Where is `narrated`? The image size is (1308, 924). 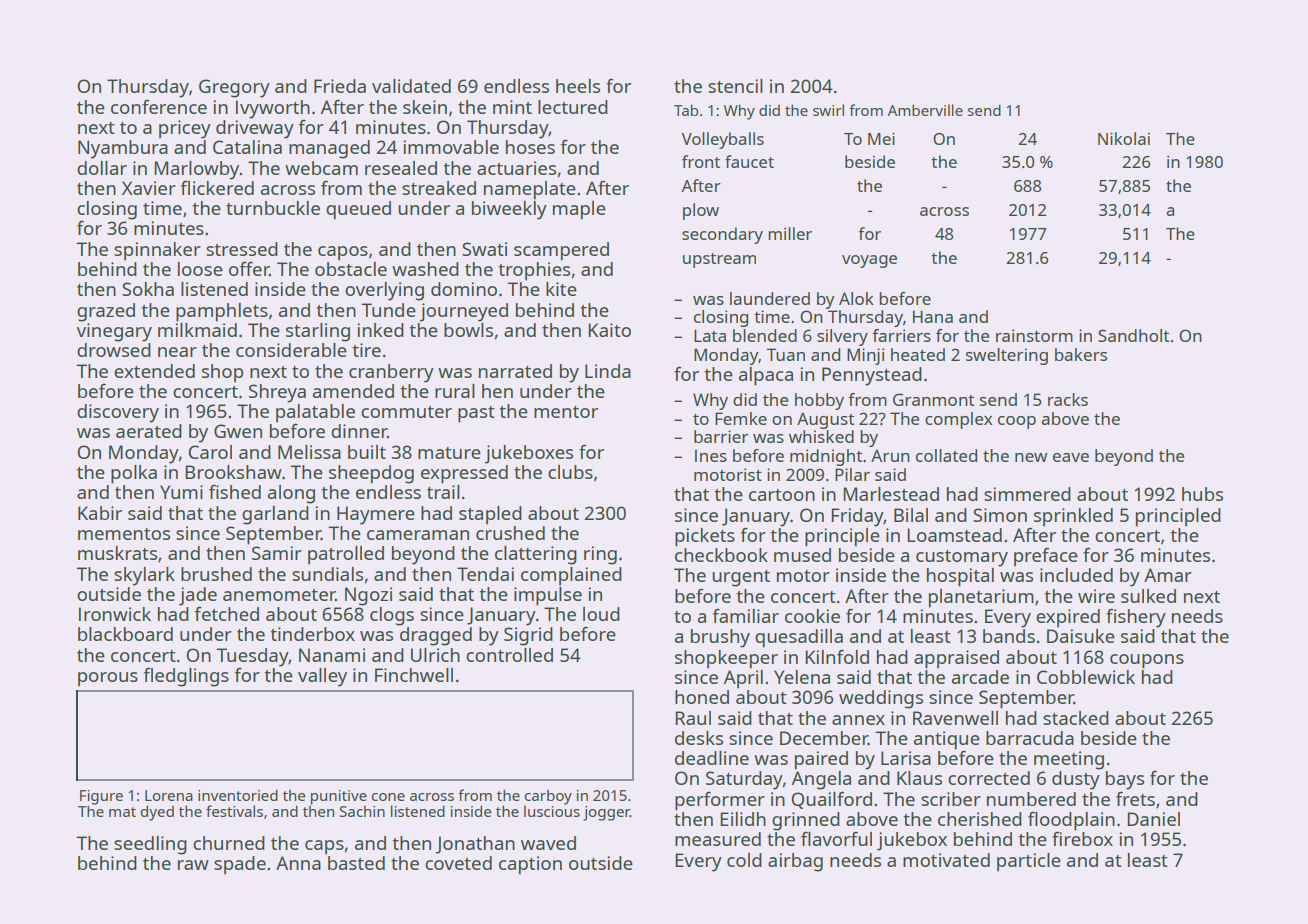 narrated is located at coordinates (515, 371).
